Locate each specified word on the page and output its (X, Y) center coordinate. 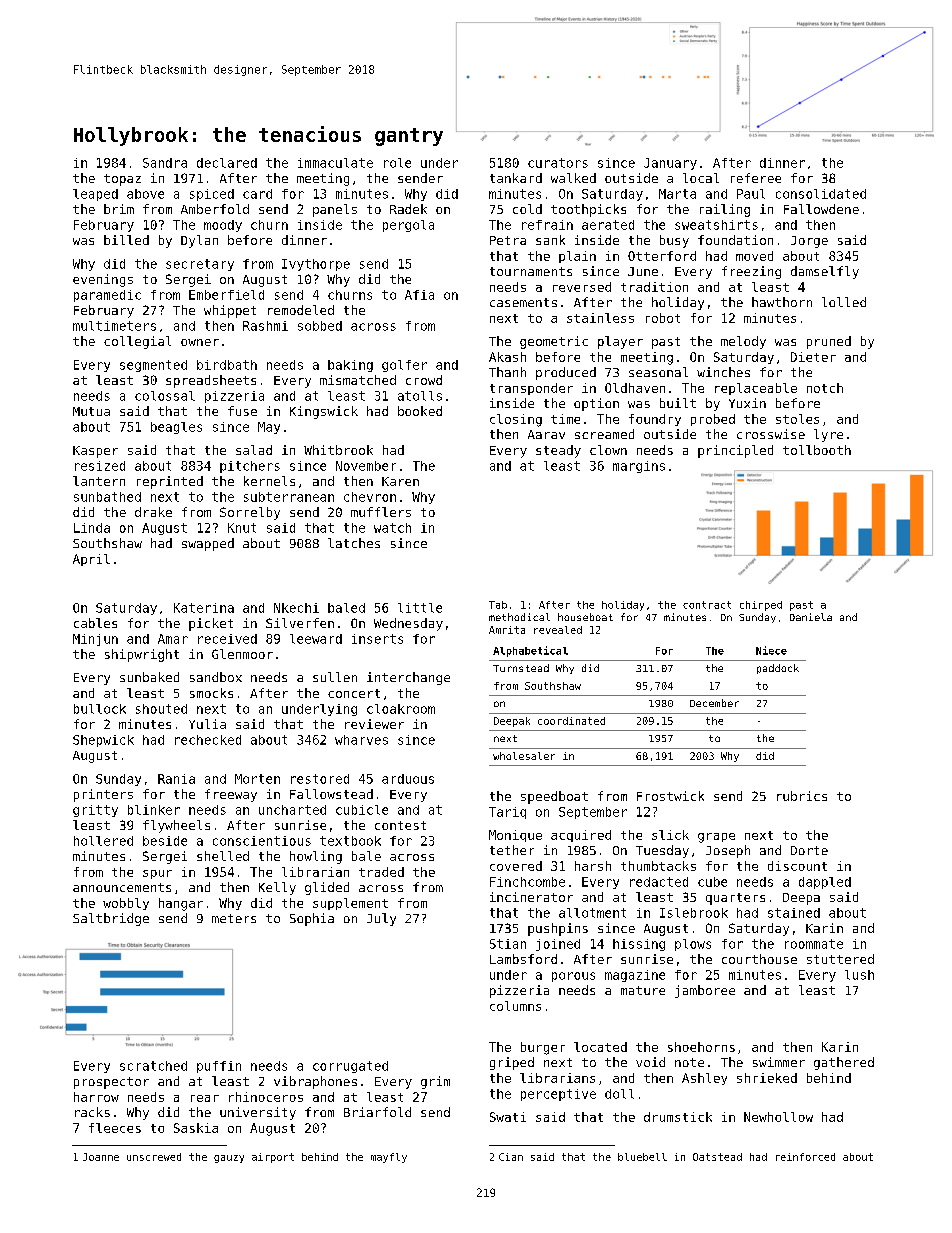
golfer (404, 366)
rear (205, 1098)
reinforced (805, 1157)
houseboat (585, 617)
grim (435, 1082)
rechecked (208, 740)
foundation (735, 240)
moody (223, 226)
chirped (761, 606)
